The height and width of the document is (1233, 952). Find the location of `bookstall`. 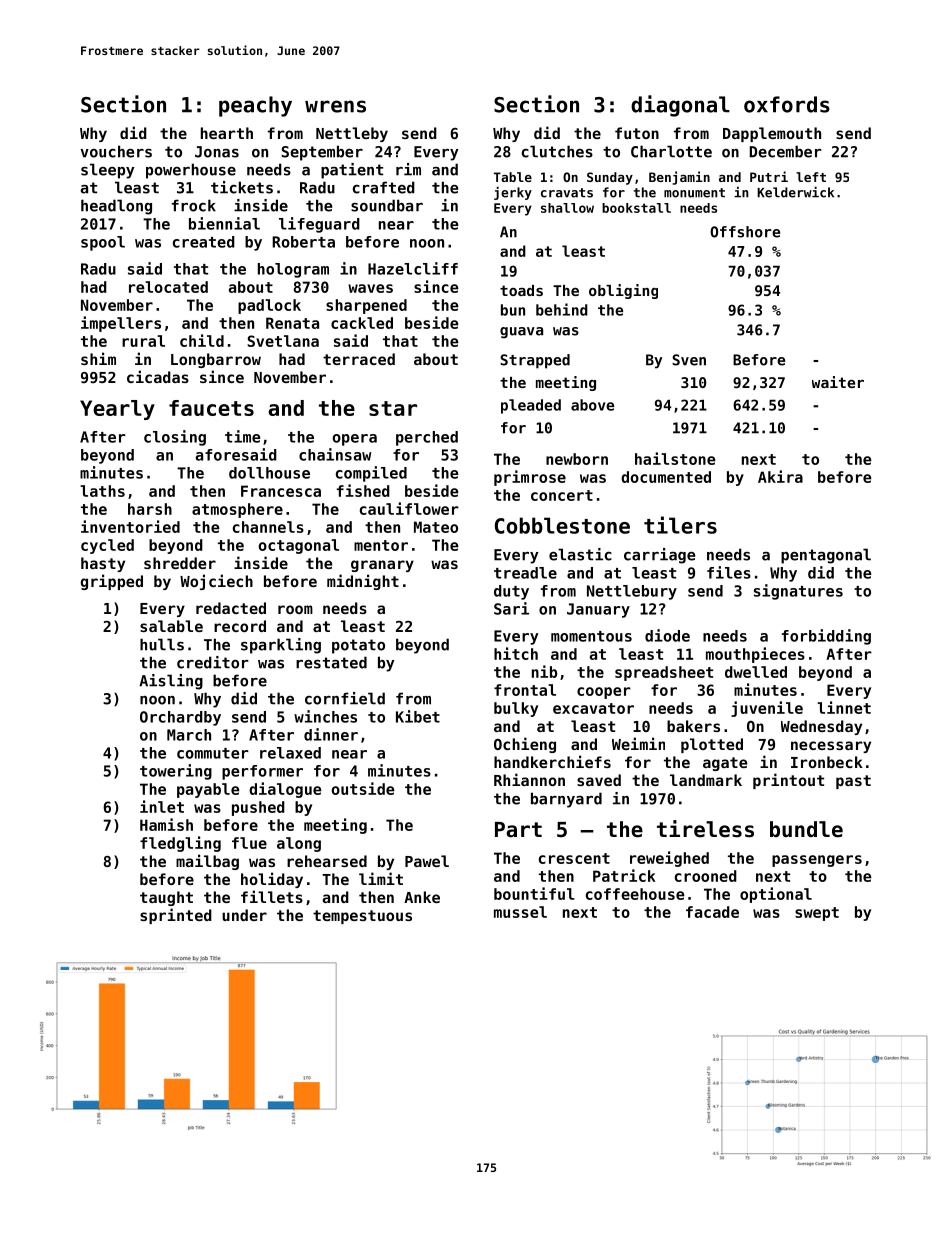

bookstall is located at coordinates (636, 208).
